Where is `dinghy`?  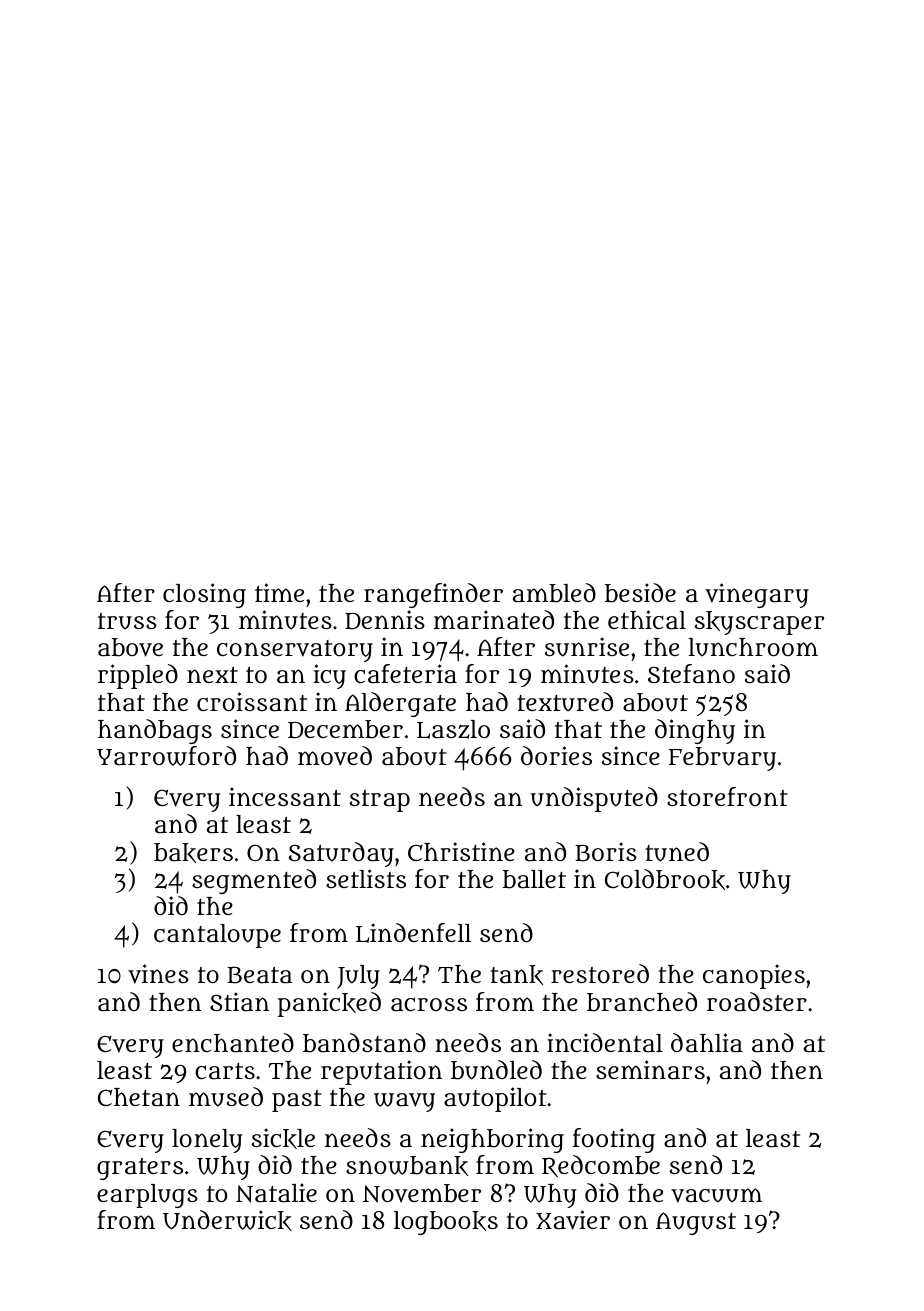
dinghy is located at coordinates (695, 731).
